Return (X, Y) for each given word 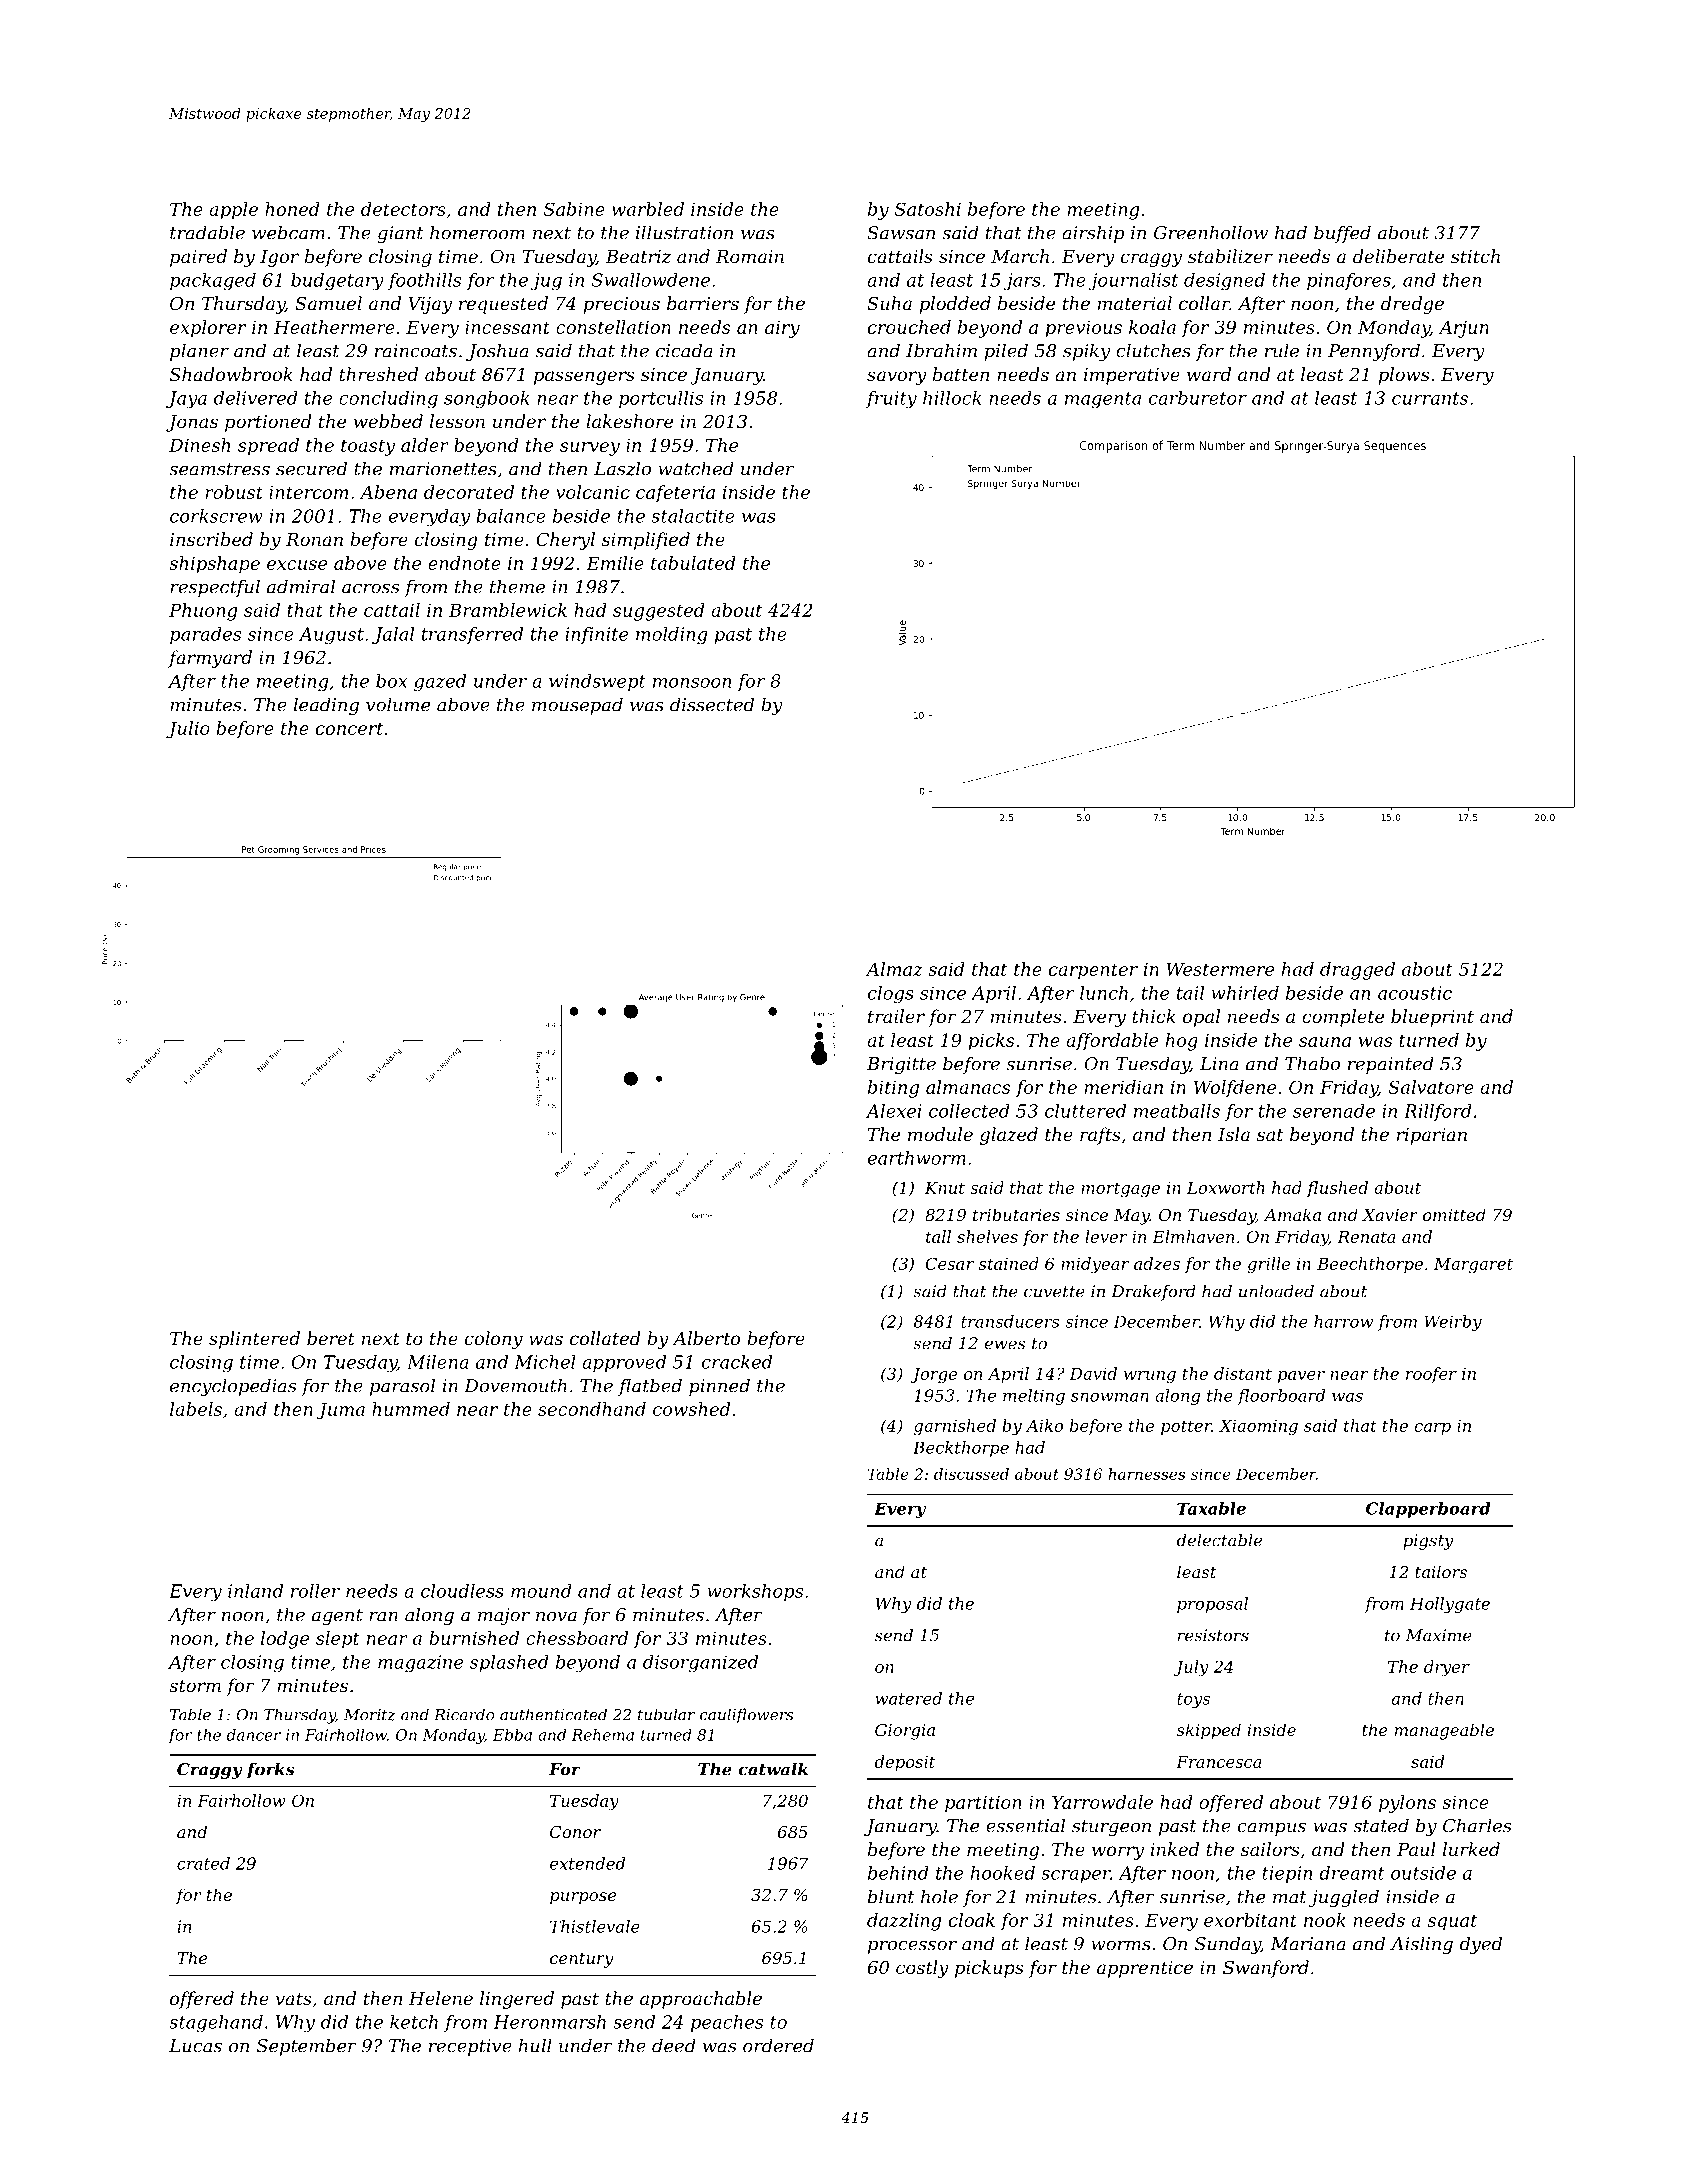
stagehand (216, 2024)
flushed (1337, 1189)
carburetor (1198, 398)
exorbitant (1250, 1920)
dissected (712, 704)
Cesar (950, 1263)
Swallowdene (651, 280)
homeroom (477, 232)
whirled (1245, 993)
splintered (254, 1340)
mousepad (577, 706)
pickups (989, 1969)
